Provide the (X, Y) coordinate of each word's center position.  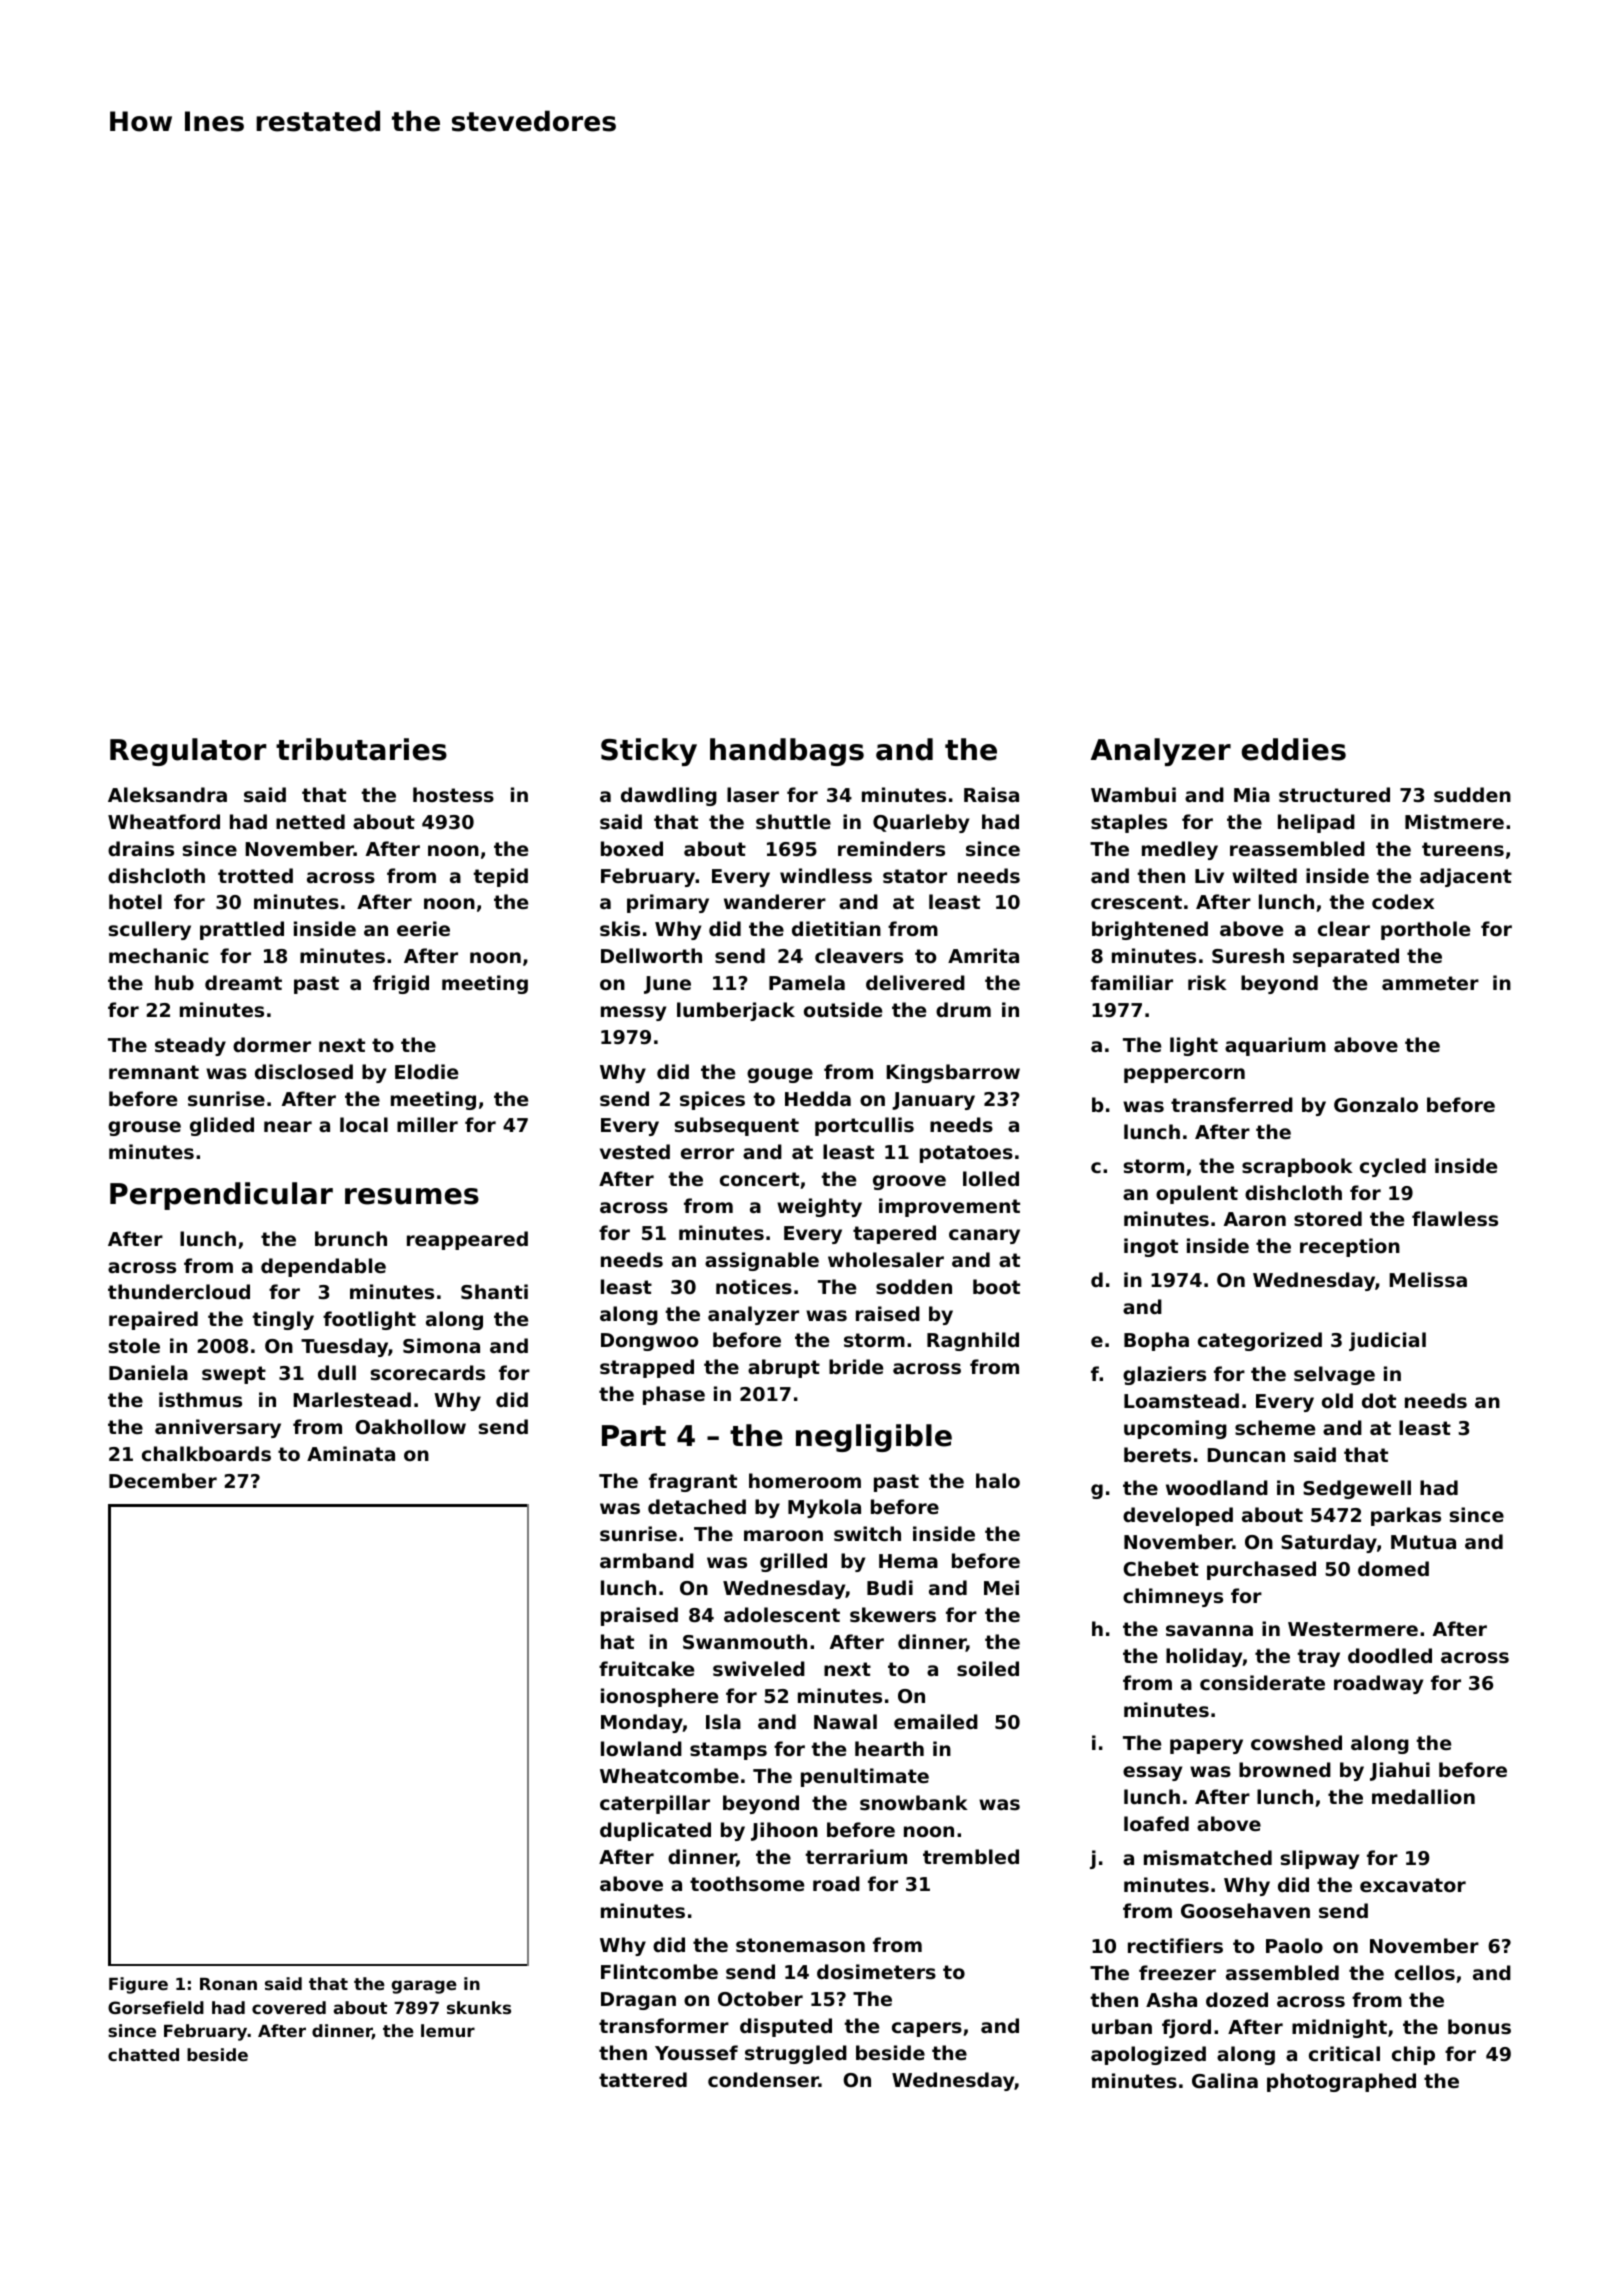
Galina (1225, 2081)
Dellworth (651, 955)
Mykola (824, 1508)
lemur (448, 2030)
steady (190, 1046)
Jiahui (1400, 1771)
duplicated (655, 1831)
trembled (971, 1856)
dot (1379, 1400)
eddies (1294, 749)
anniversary (218, 1428)
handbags (787, 752)
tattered (643, 2079)
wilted (1264, 875)
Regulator (188, 752)
